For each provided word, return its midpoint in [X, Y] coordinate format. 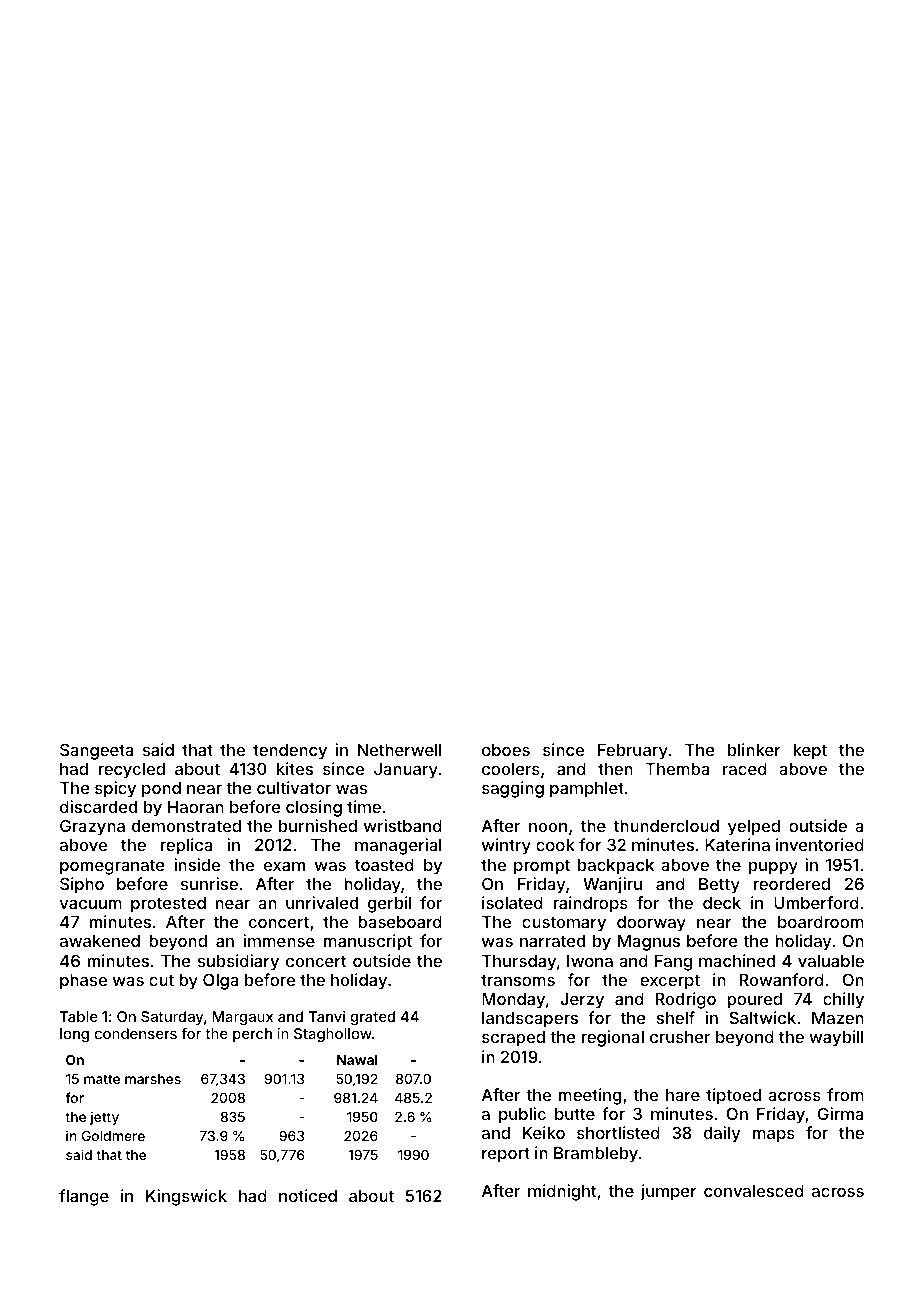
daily [722, 1134]
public [522, 1115]
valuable [831, 961]
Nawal [357, 1060]
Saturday [172, 1018]
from [845, 1094]
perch [252, 1035]
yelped [754, 828]
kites [295, 768]
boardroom [821, 922]
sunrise [209, 883]
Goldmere [113, 1136]
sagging [513, 789]
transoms [518, 980]
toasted [384, 865]
